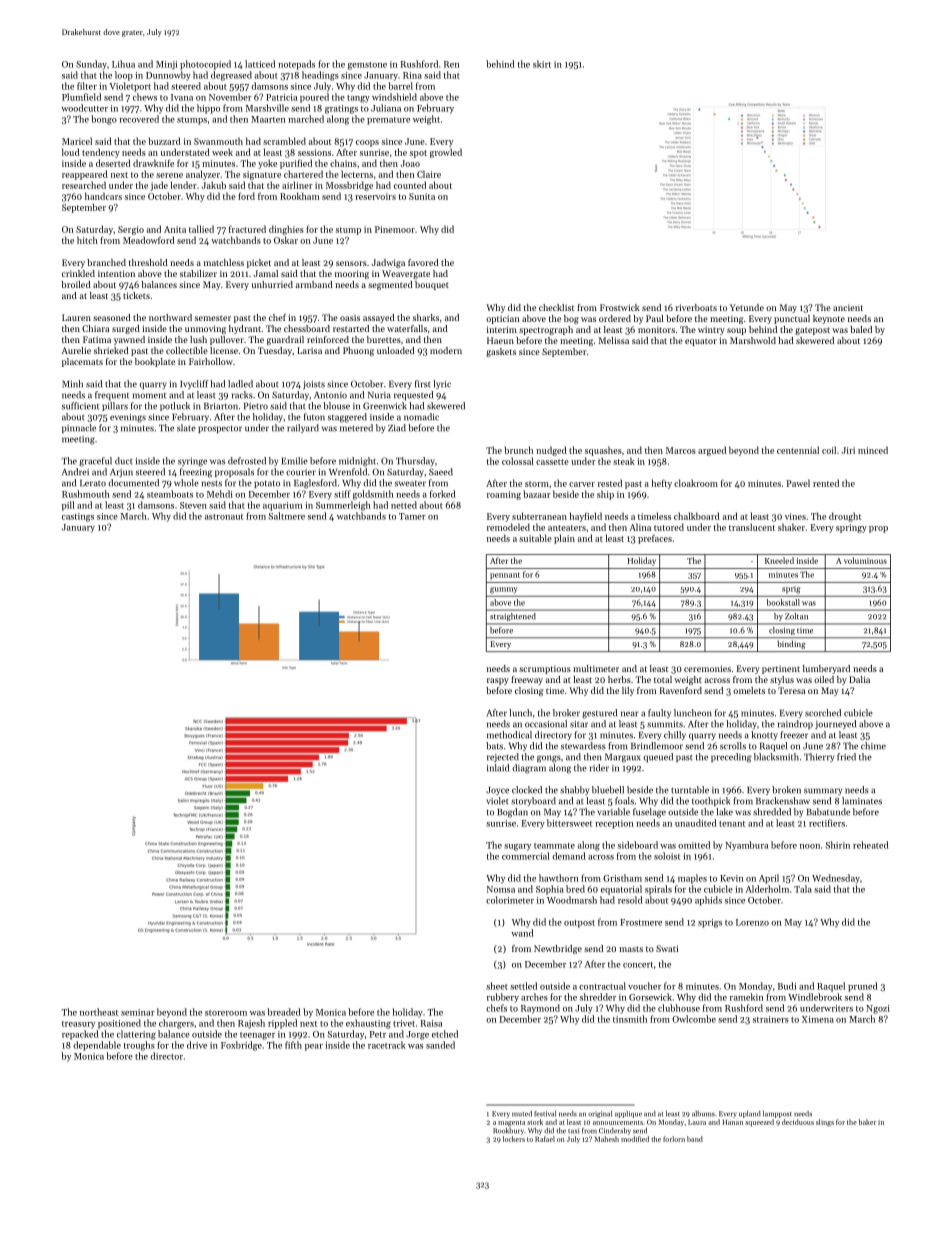 Image resolution: width=952 pixels, height=1233 pixels. Describe the element at coordinates (123, 64) in the image. I see `Lihua` at that location.
